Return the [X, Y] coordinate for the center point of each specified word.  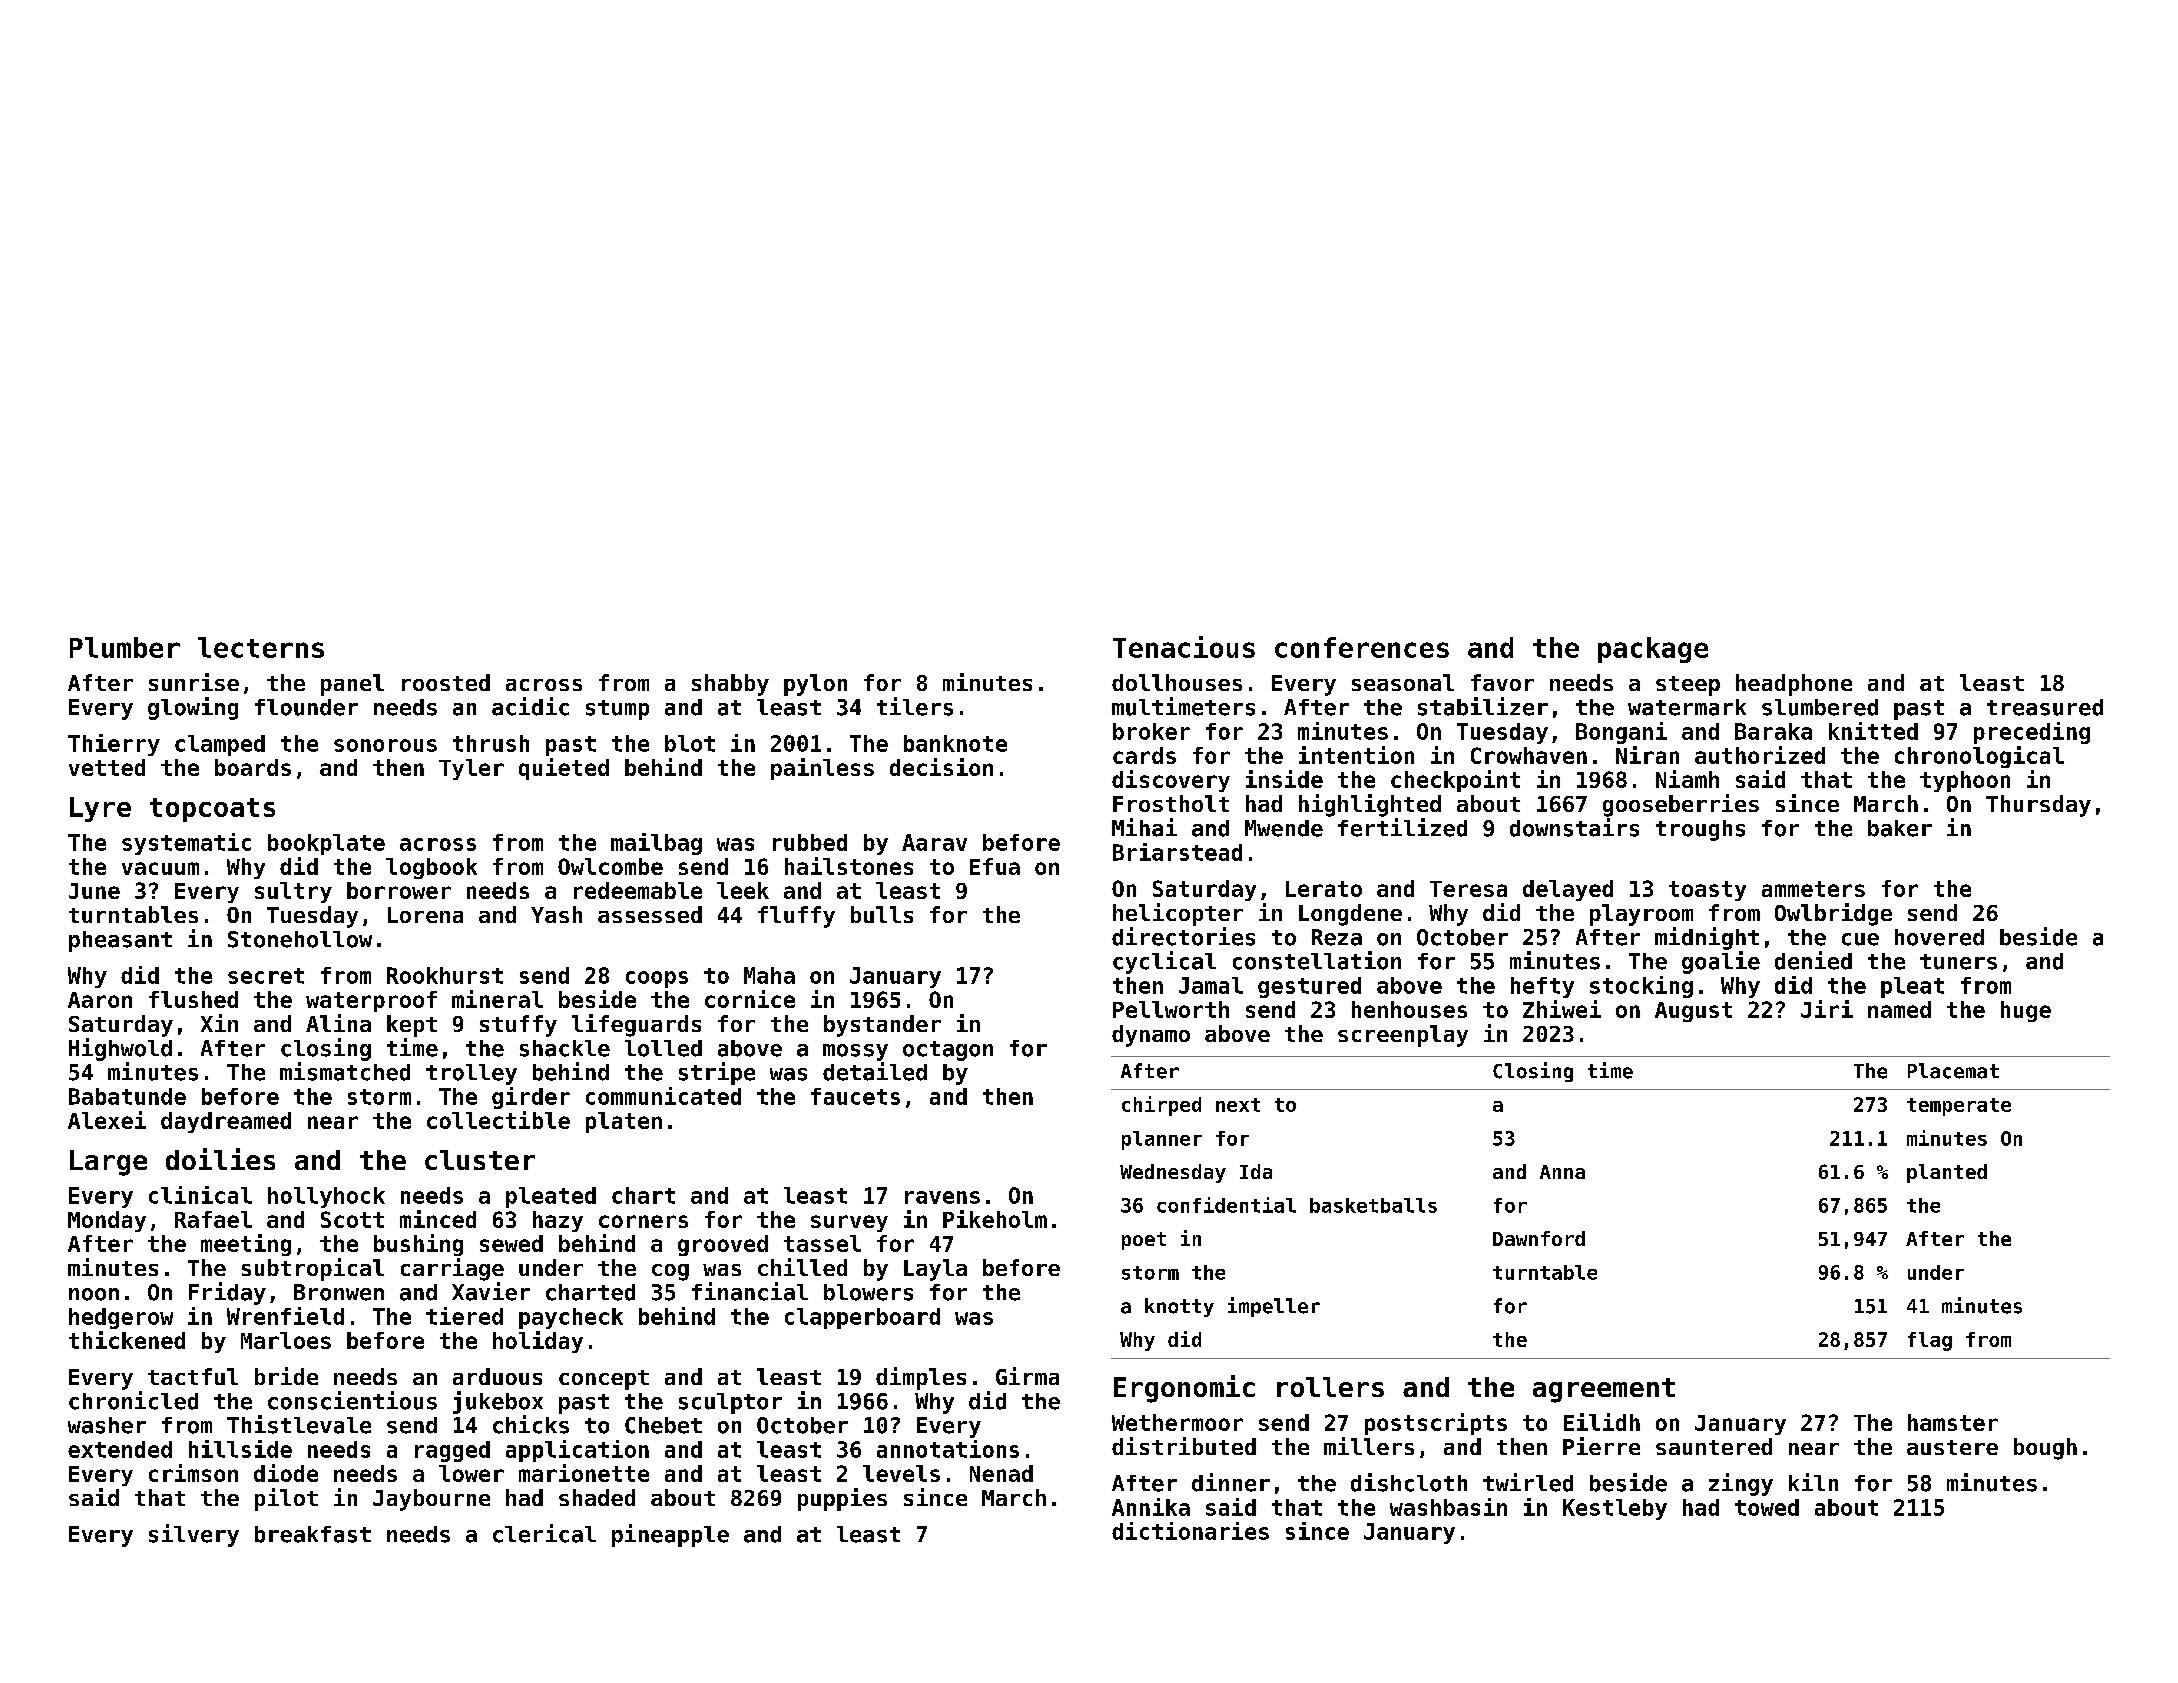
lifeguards [636, 1025]
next [1238, 1105]
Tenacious [1184, 647]
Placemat [1953, 1071]
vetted [107, 767]
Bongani [1621, 733]
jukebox [498, 1402]
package [1653, 650]
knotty [1179, 1307]
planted [1947, 1173]
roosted [446, 682]
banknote [955, 743]
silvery [194, 1535]
